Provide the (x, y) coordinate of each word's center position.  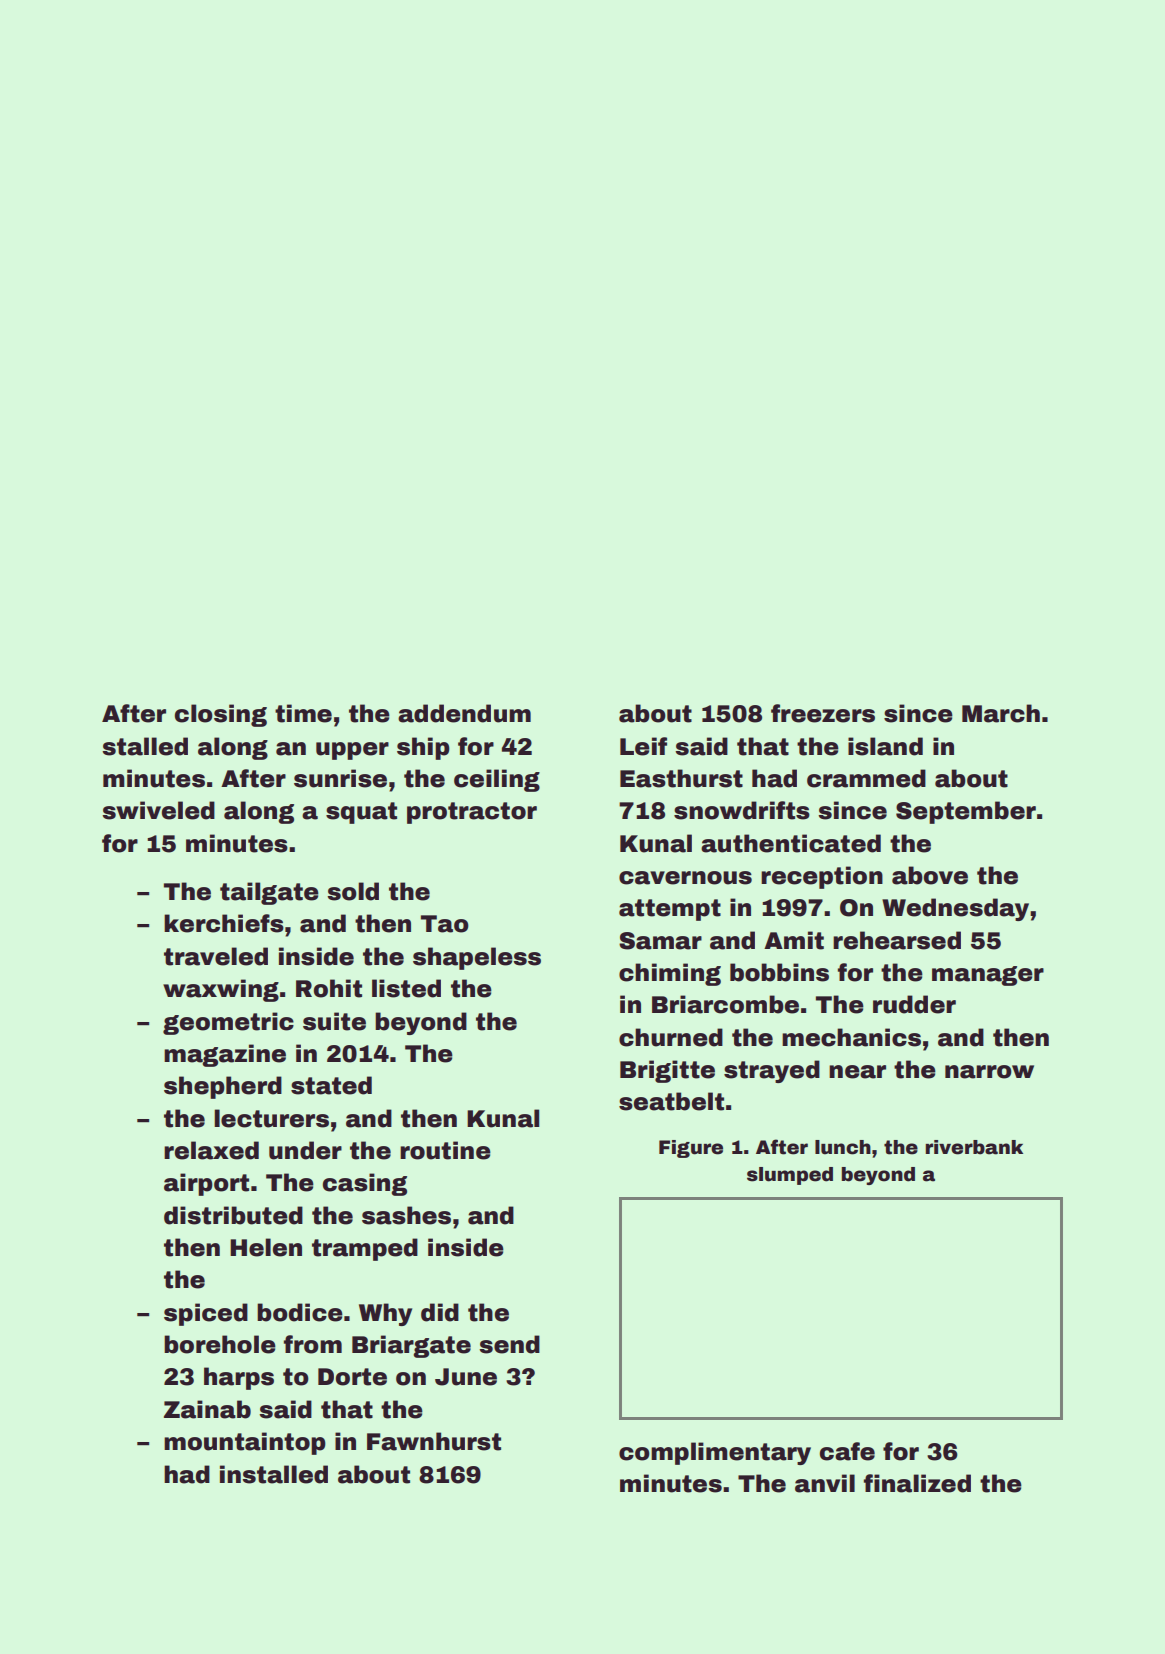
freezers (823, 713)
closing (221, 715)
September (966, 812)
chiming (670, 974)
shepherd (223, 1087)
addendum (464, 713)
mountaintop (245, 1443)
